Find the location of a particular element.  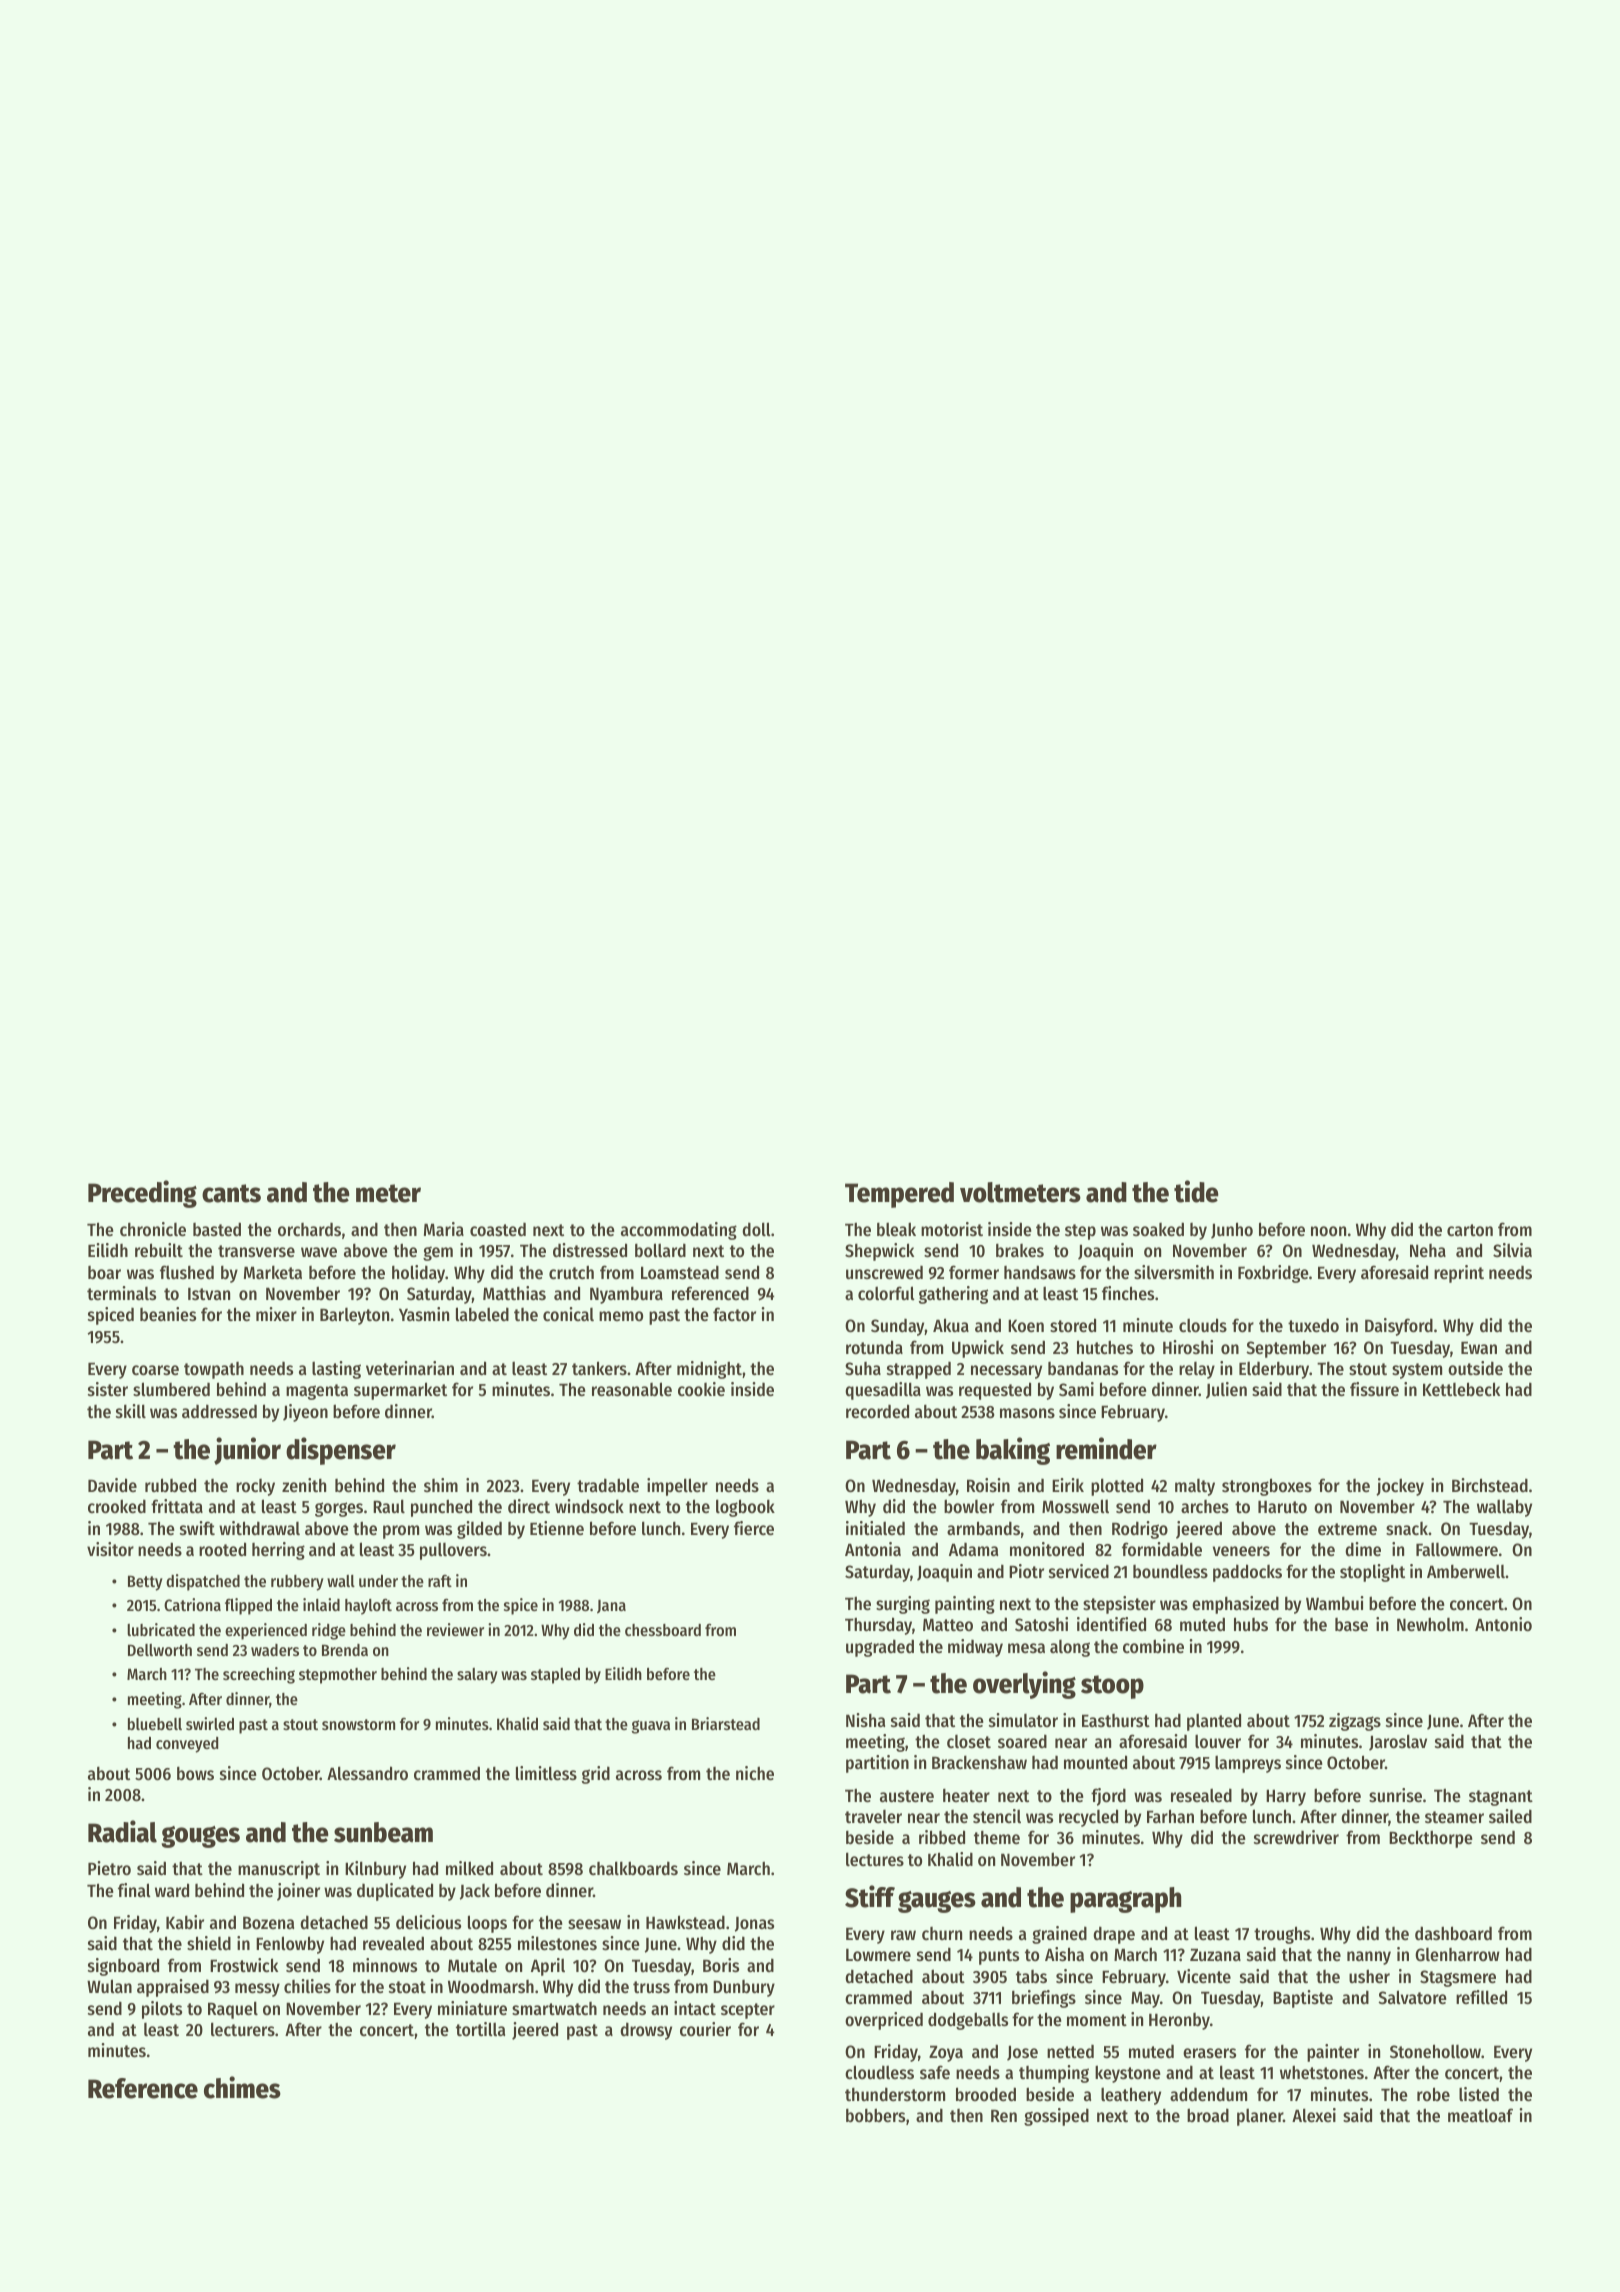

Nisha is located at coordinates (865, 1720).
